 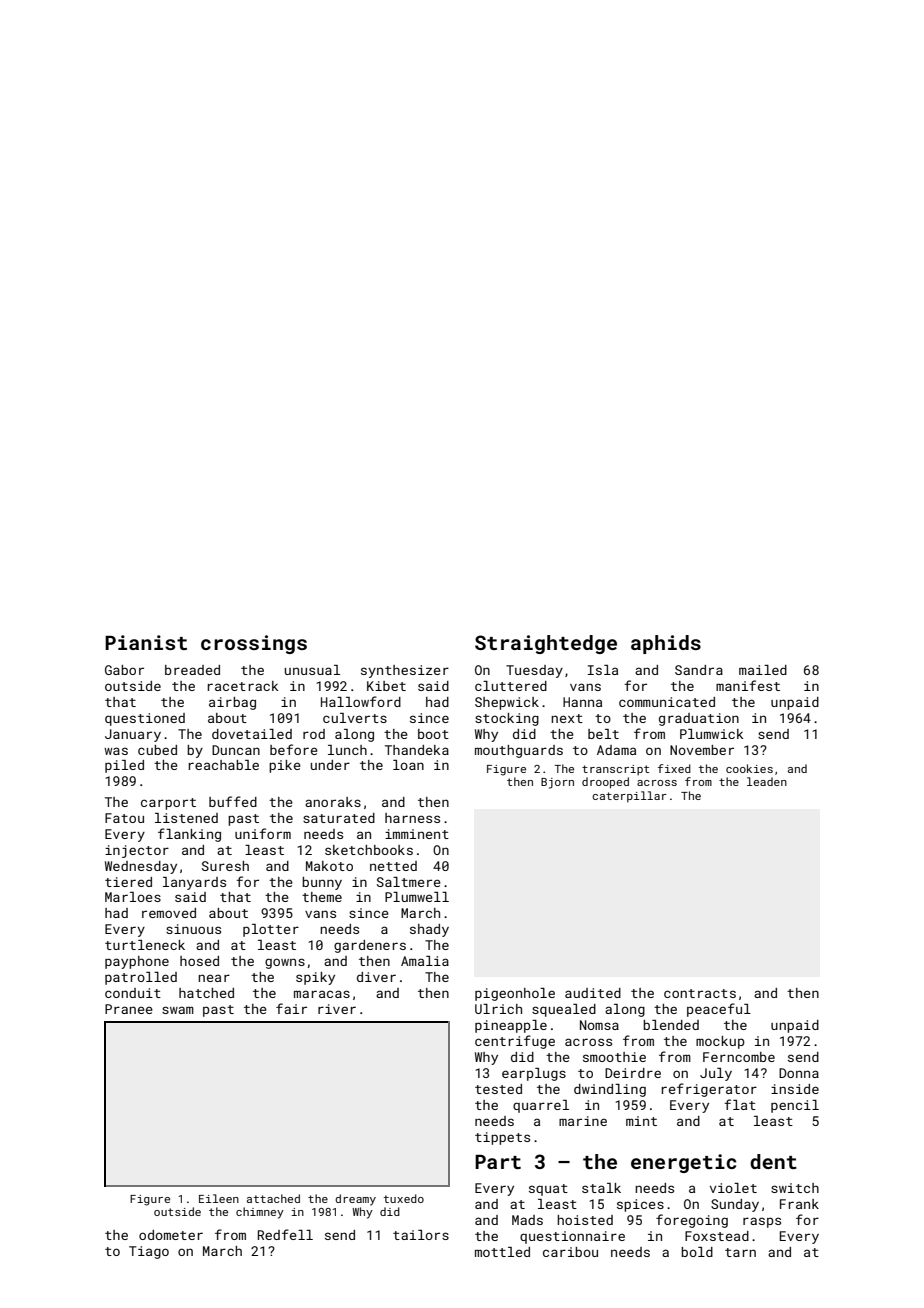 I want to click on airbag, so click(x=232, y=703).
